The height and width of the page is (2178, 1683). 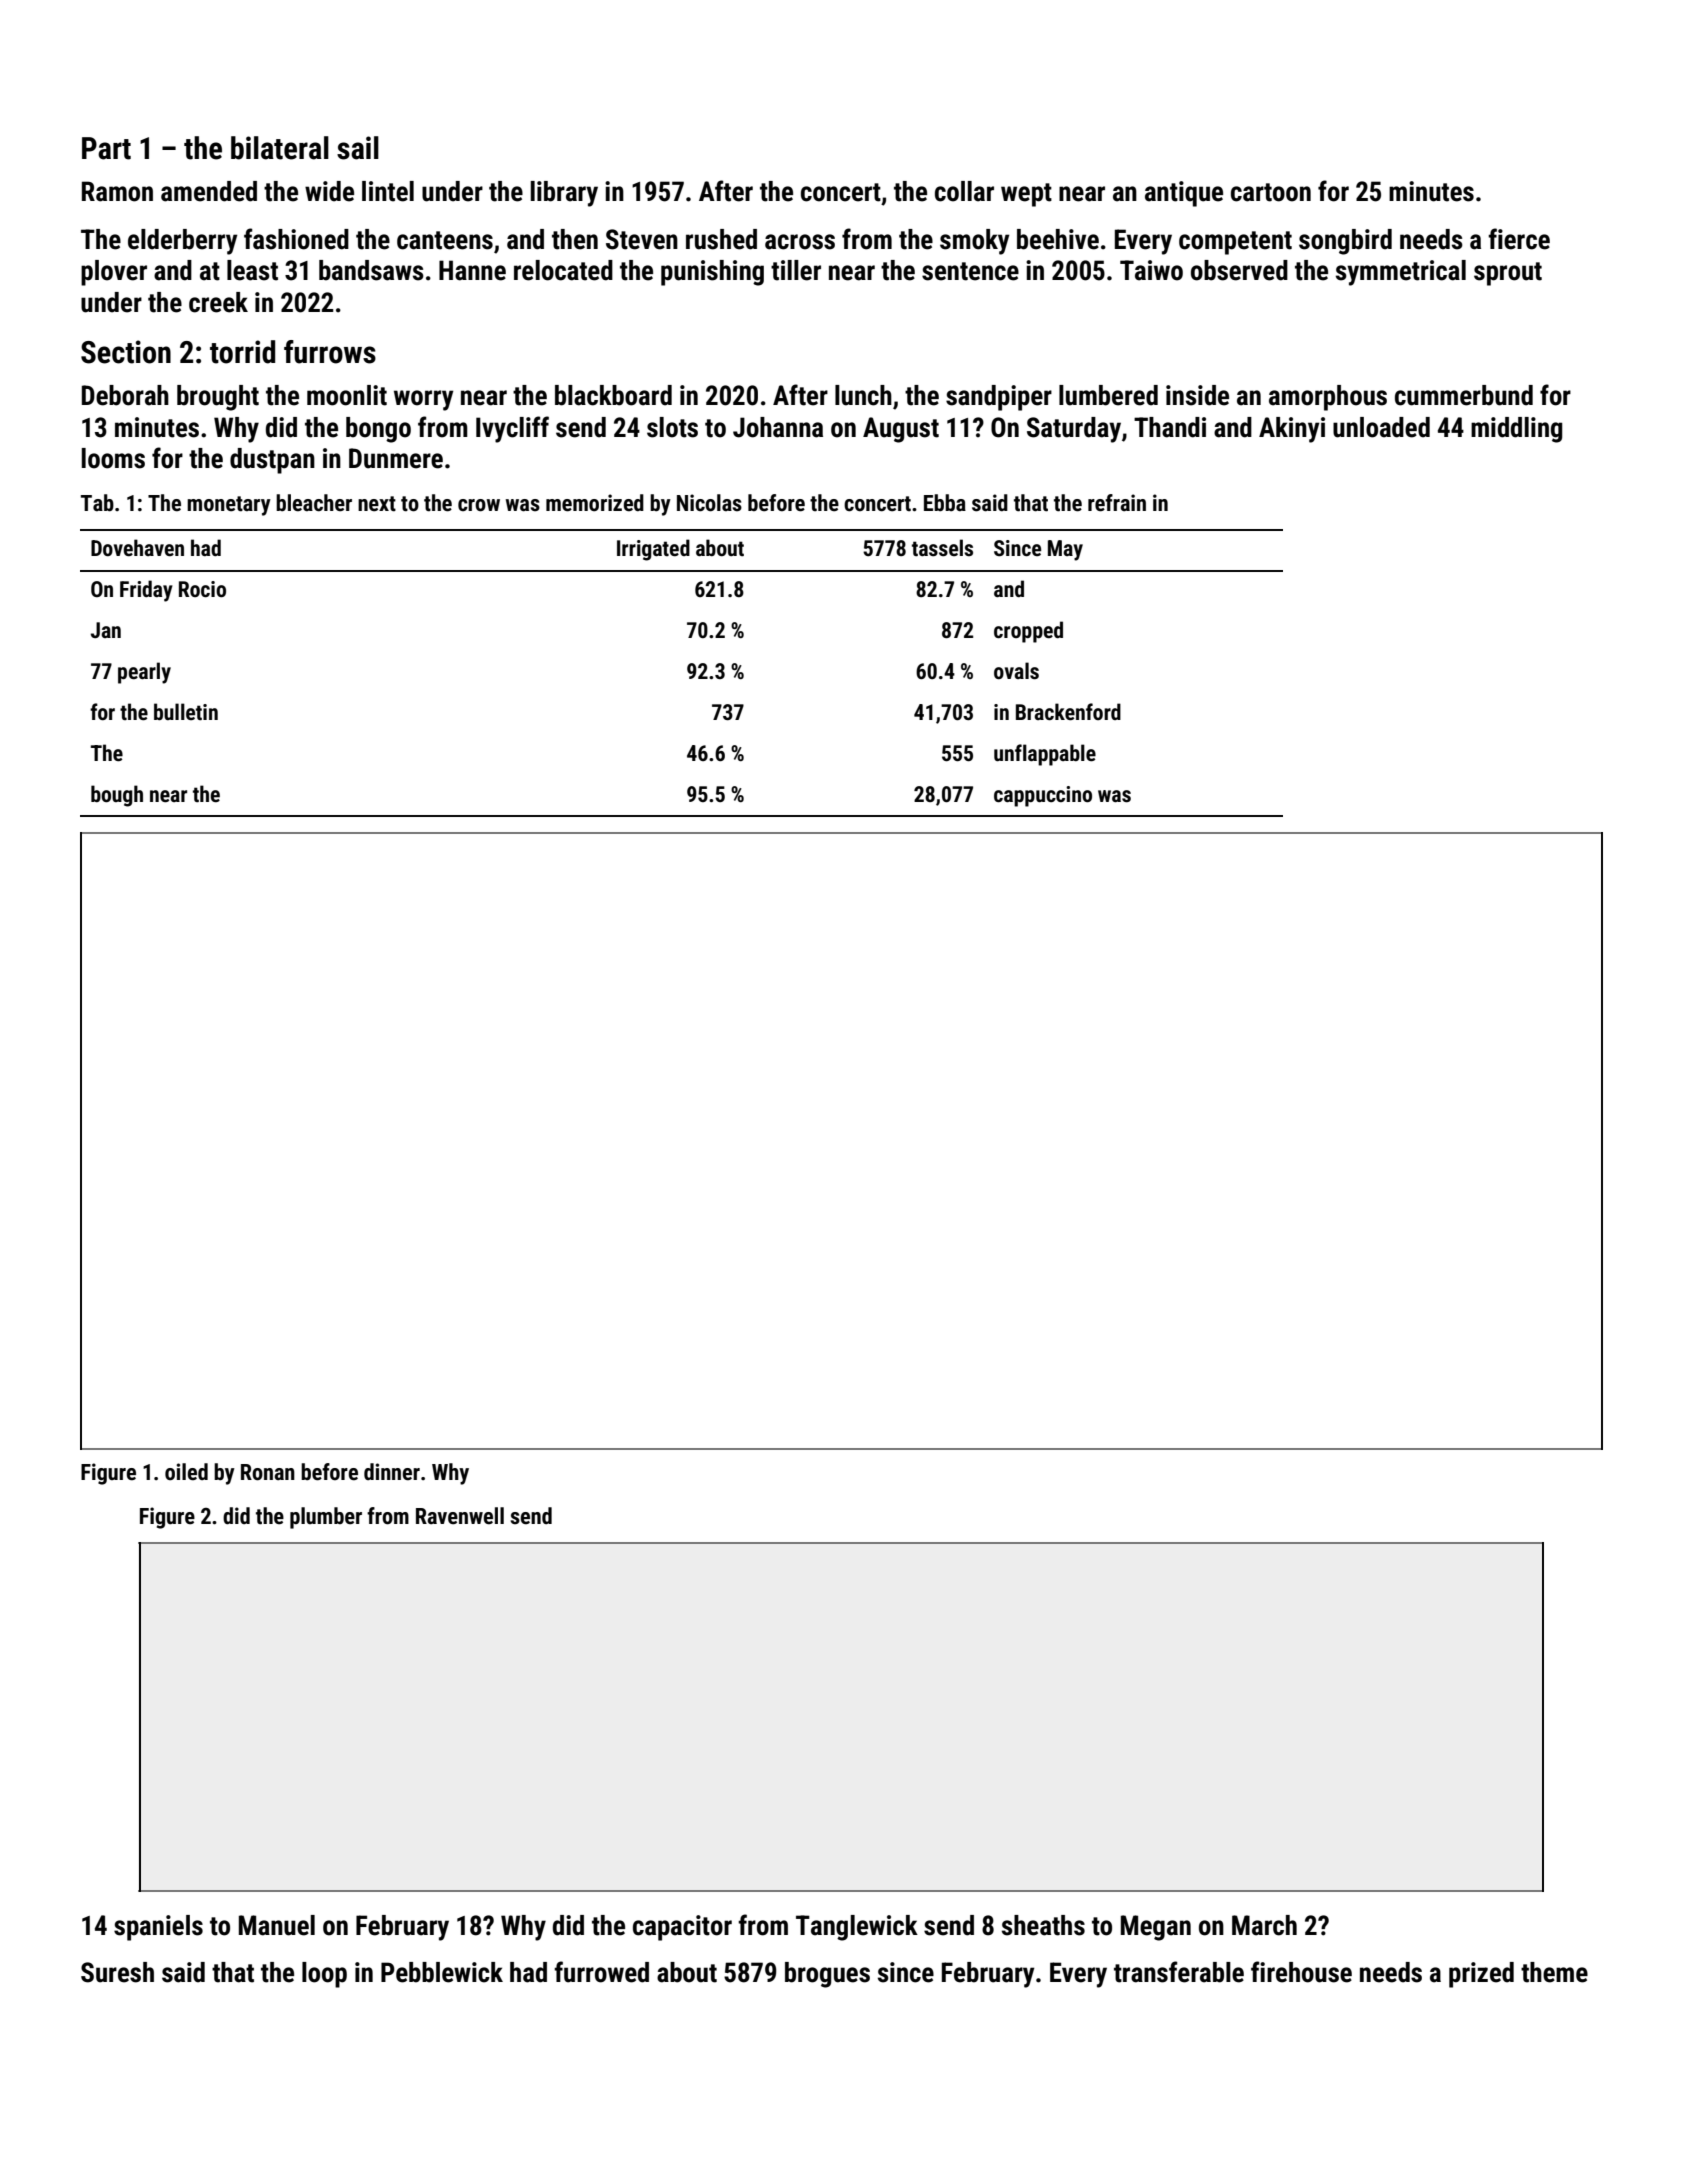 I want to click on sail, so click(x=358, y=148).
